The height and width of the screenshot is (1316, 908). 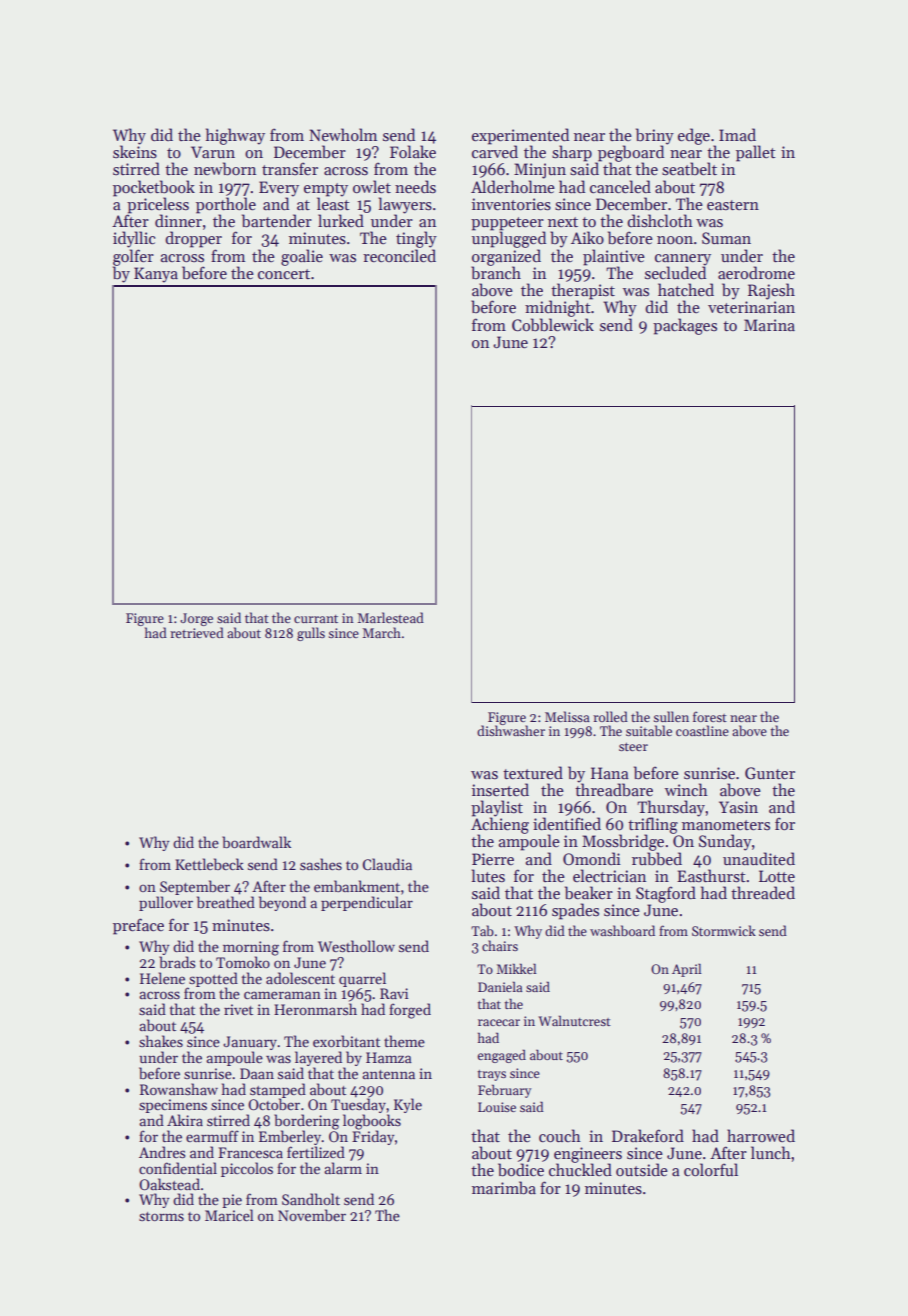 What do you see at coordinates (671, 808) in the screenshot?
I see `Thursday` at bounding box center [671, 808].
